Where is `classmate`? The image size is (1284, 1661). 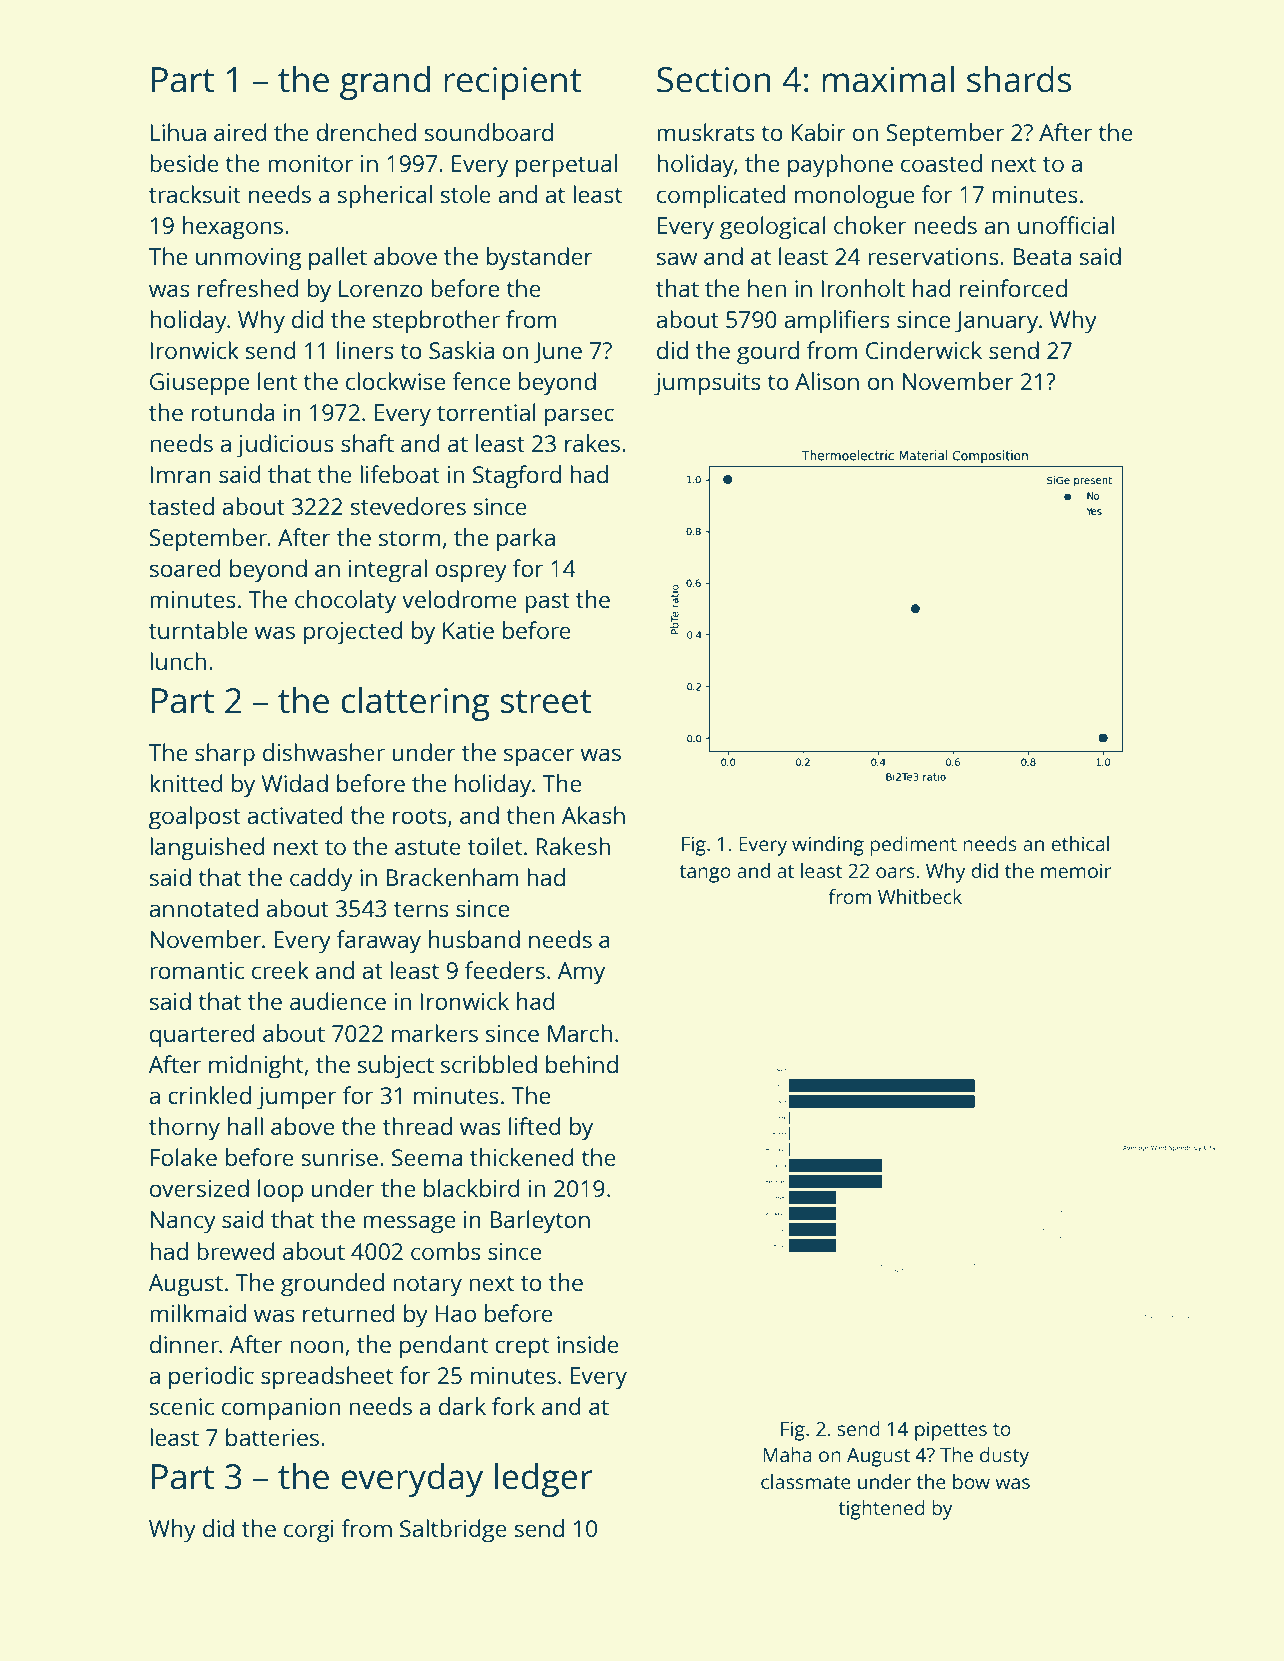
classmate is located at coordinates (806, 1481).
